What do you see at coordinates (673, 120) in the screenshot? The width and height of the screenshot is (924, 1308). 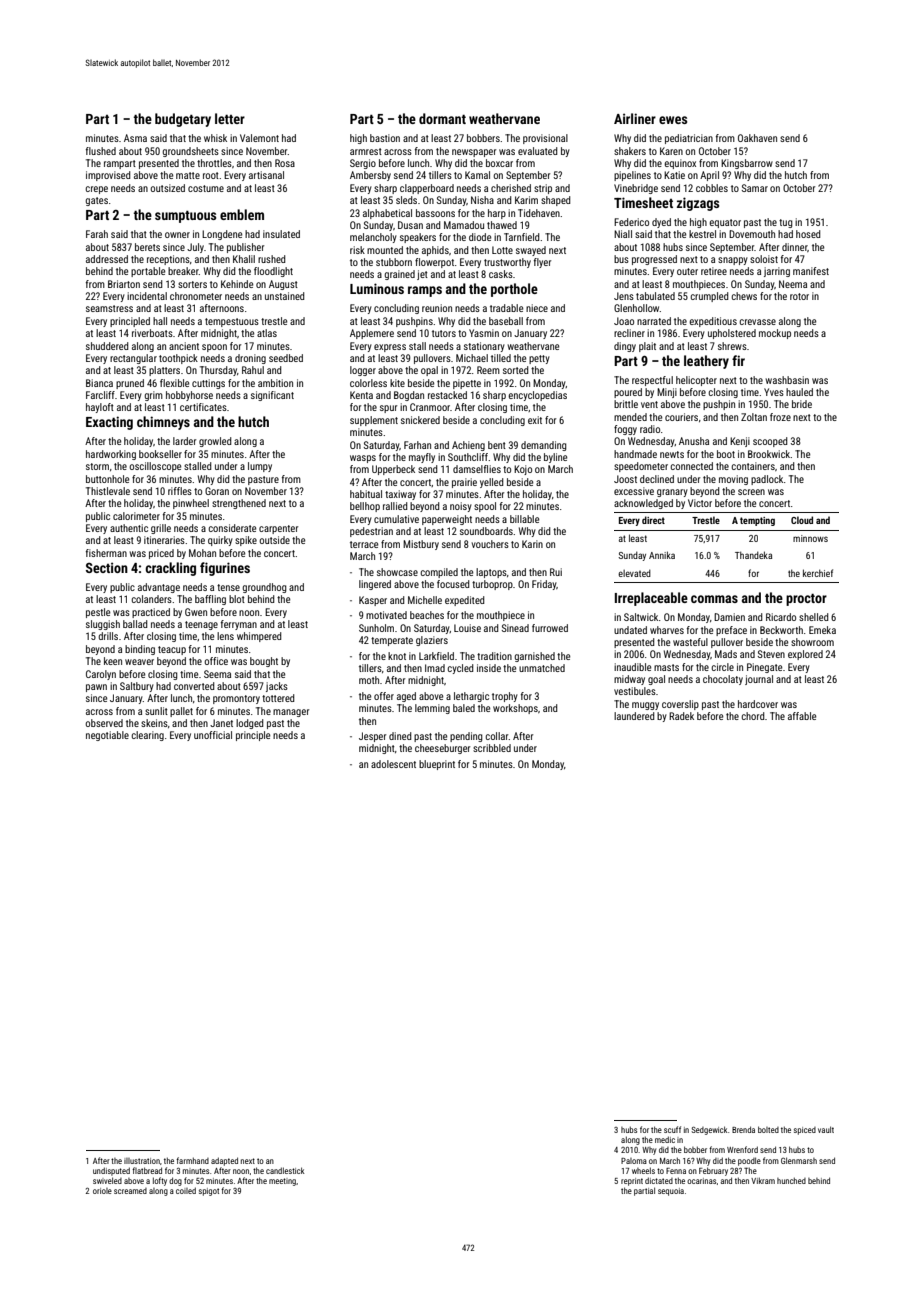 I see `ewes` at bounding box center [673, 120].
